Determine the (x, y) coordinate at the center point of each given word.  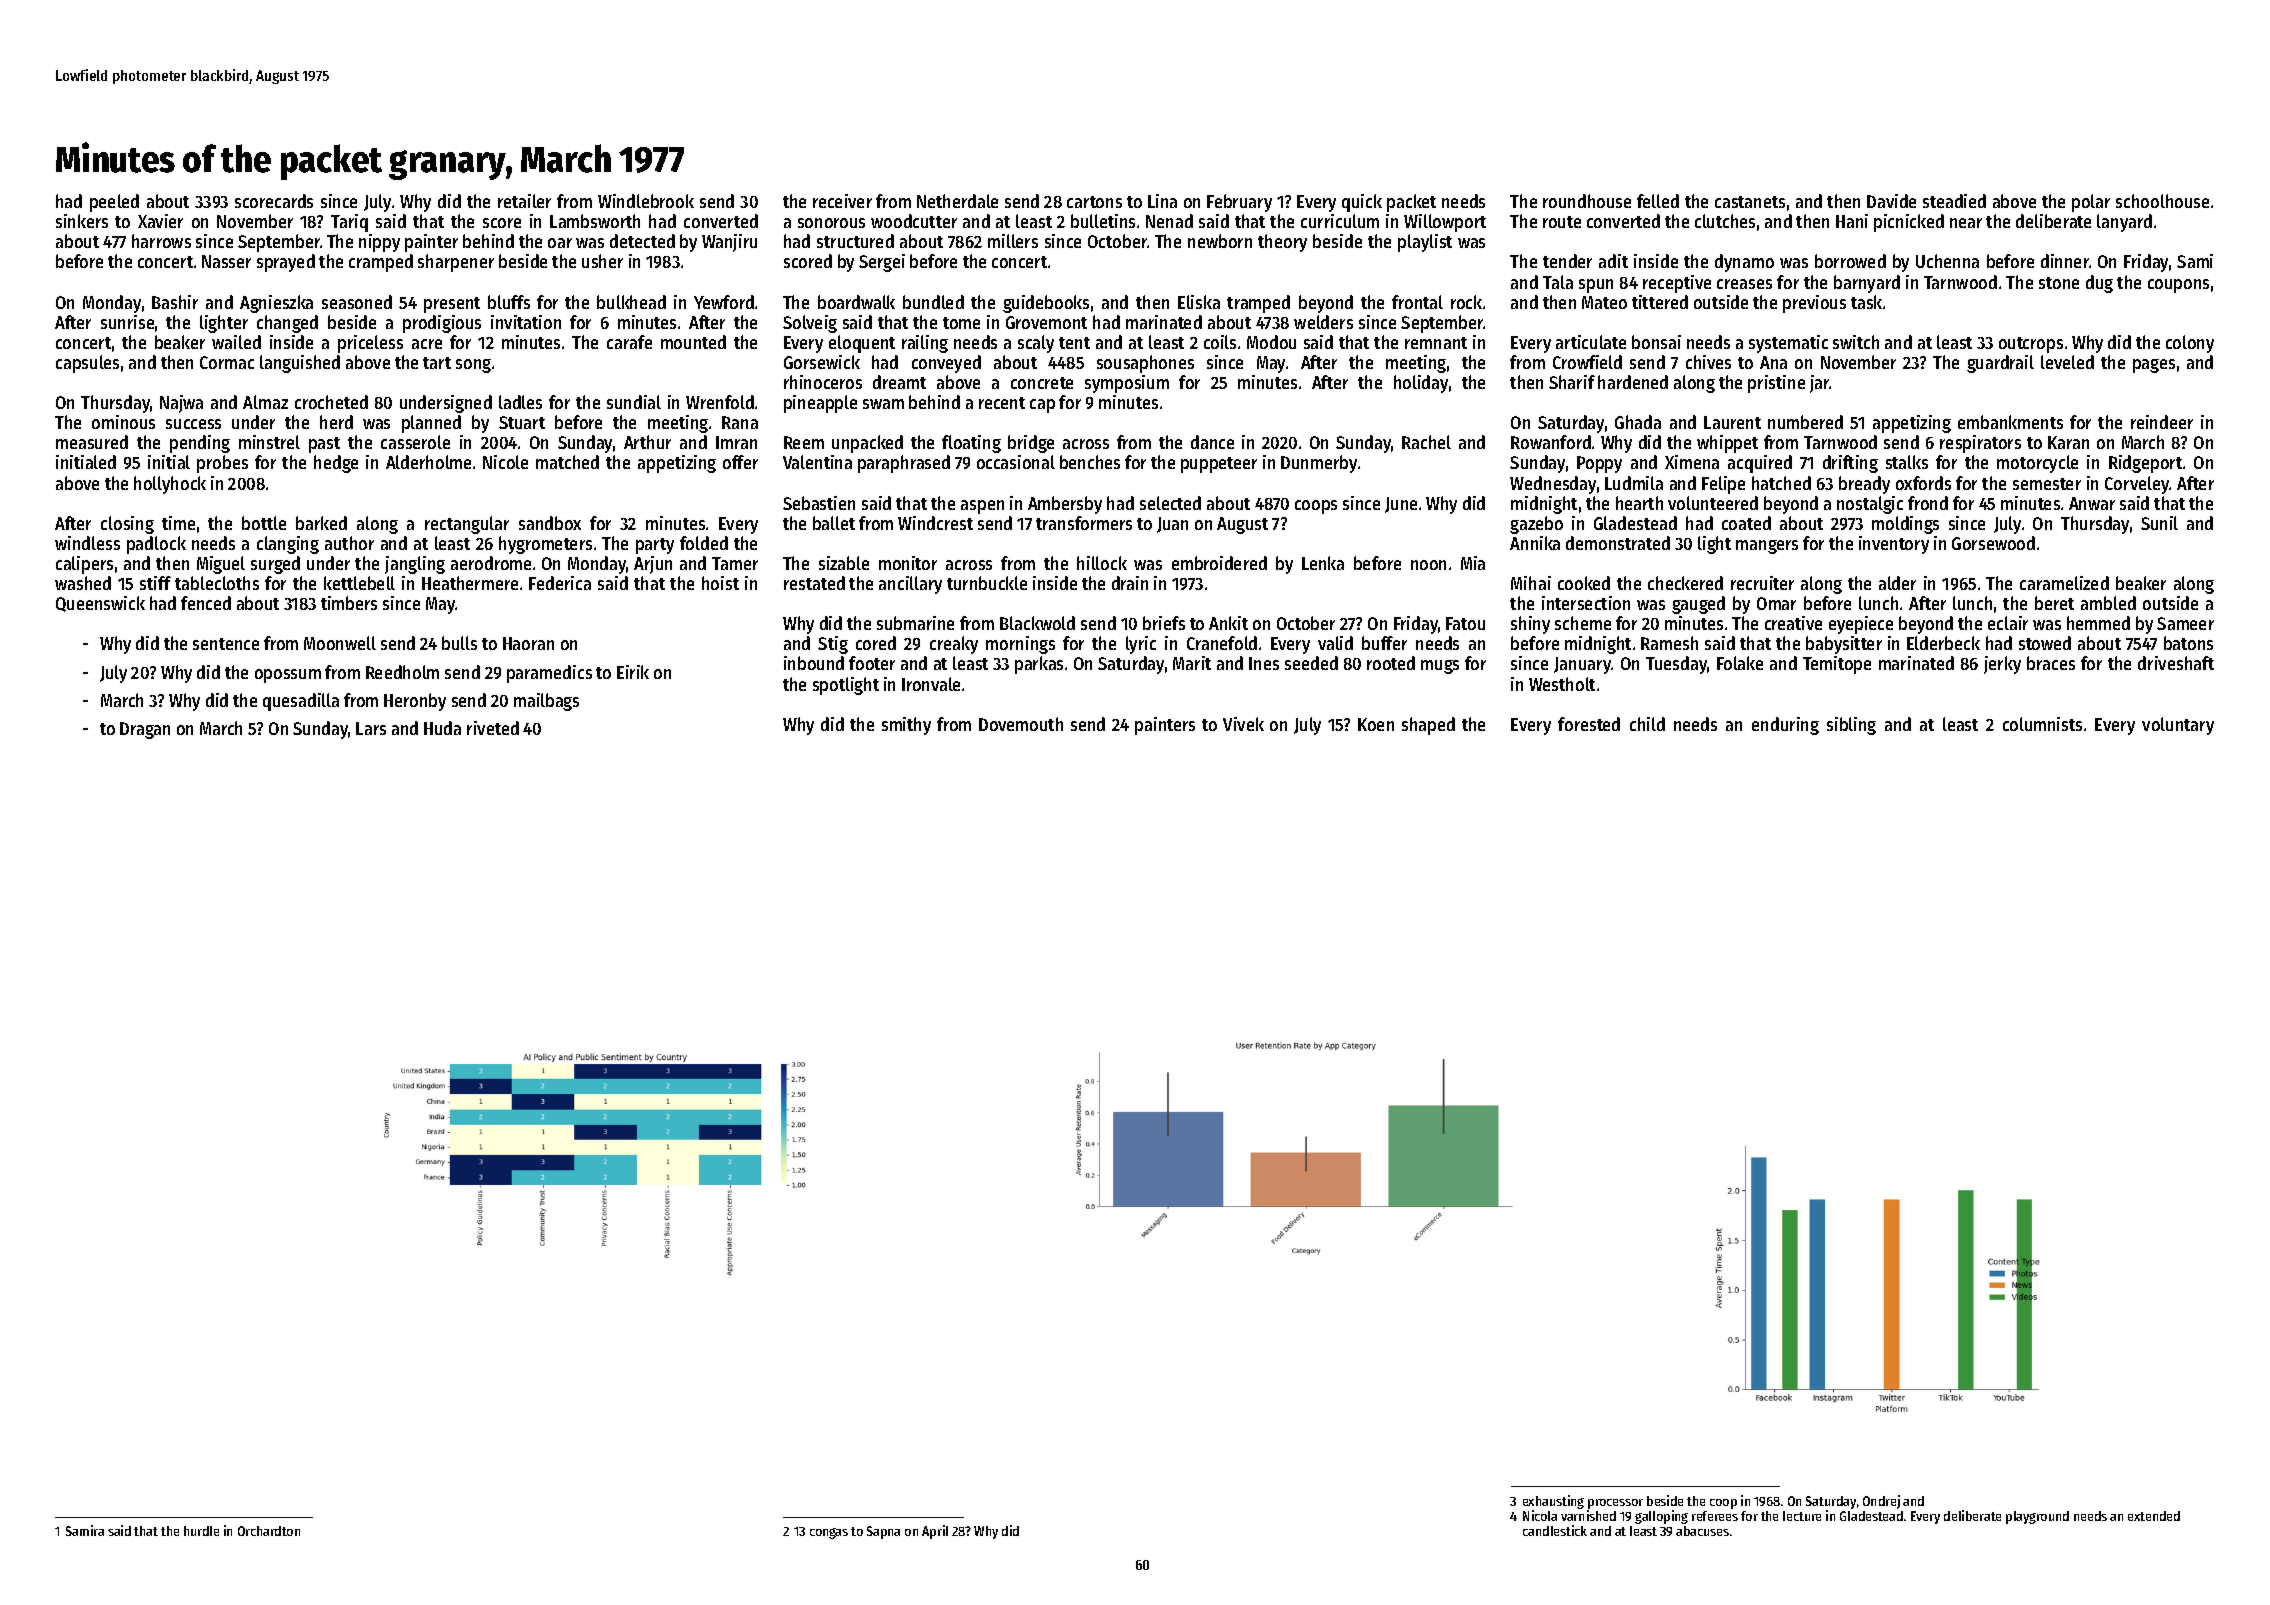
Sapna (883, 1532)
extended (2154, 1516)
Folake (1740, 663)
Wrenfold (720, 402)
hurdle (201, 1531)
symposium (1127, 384)
